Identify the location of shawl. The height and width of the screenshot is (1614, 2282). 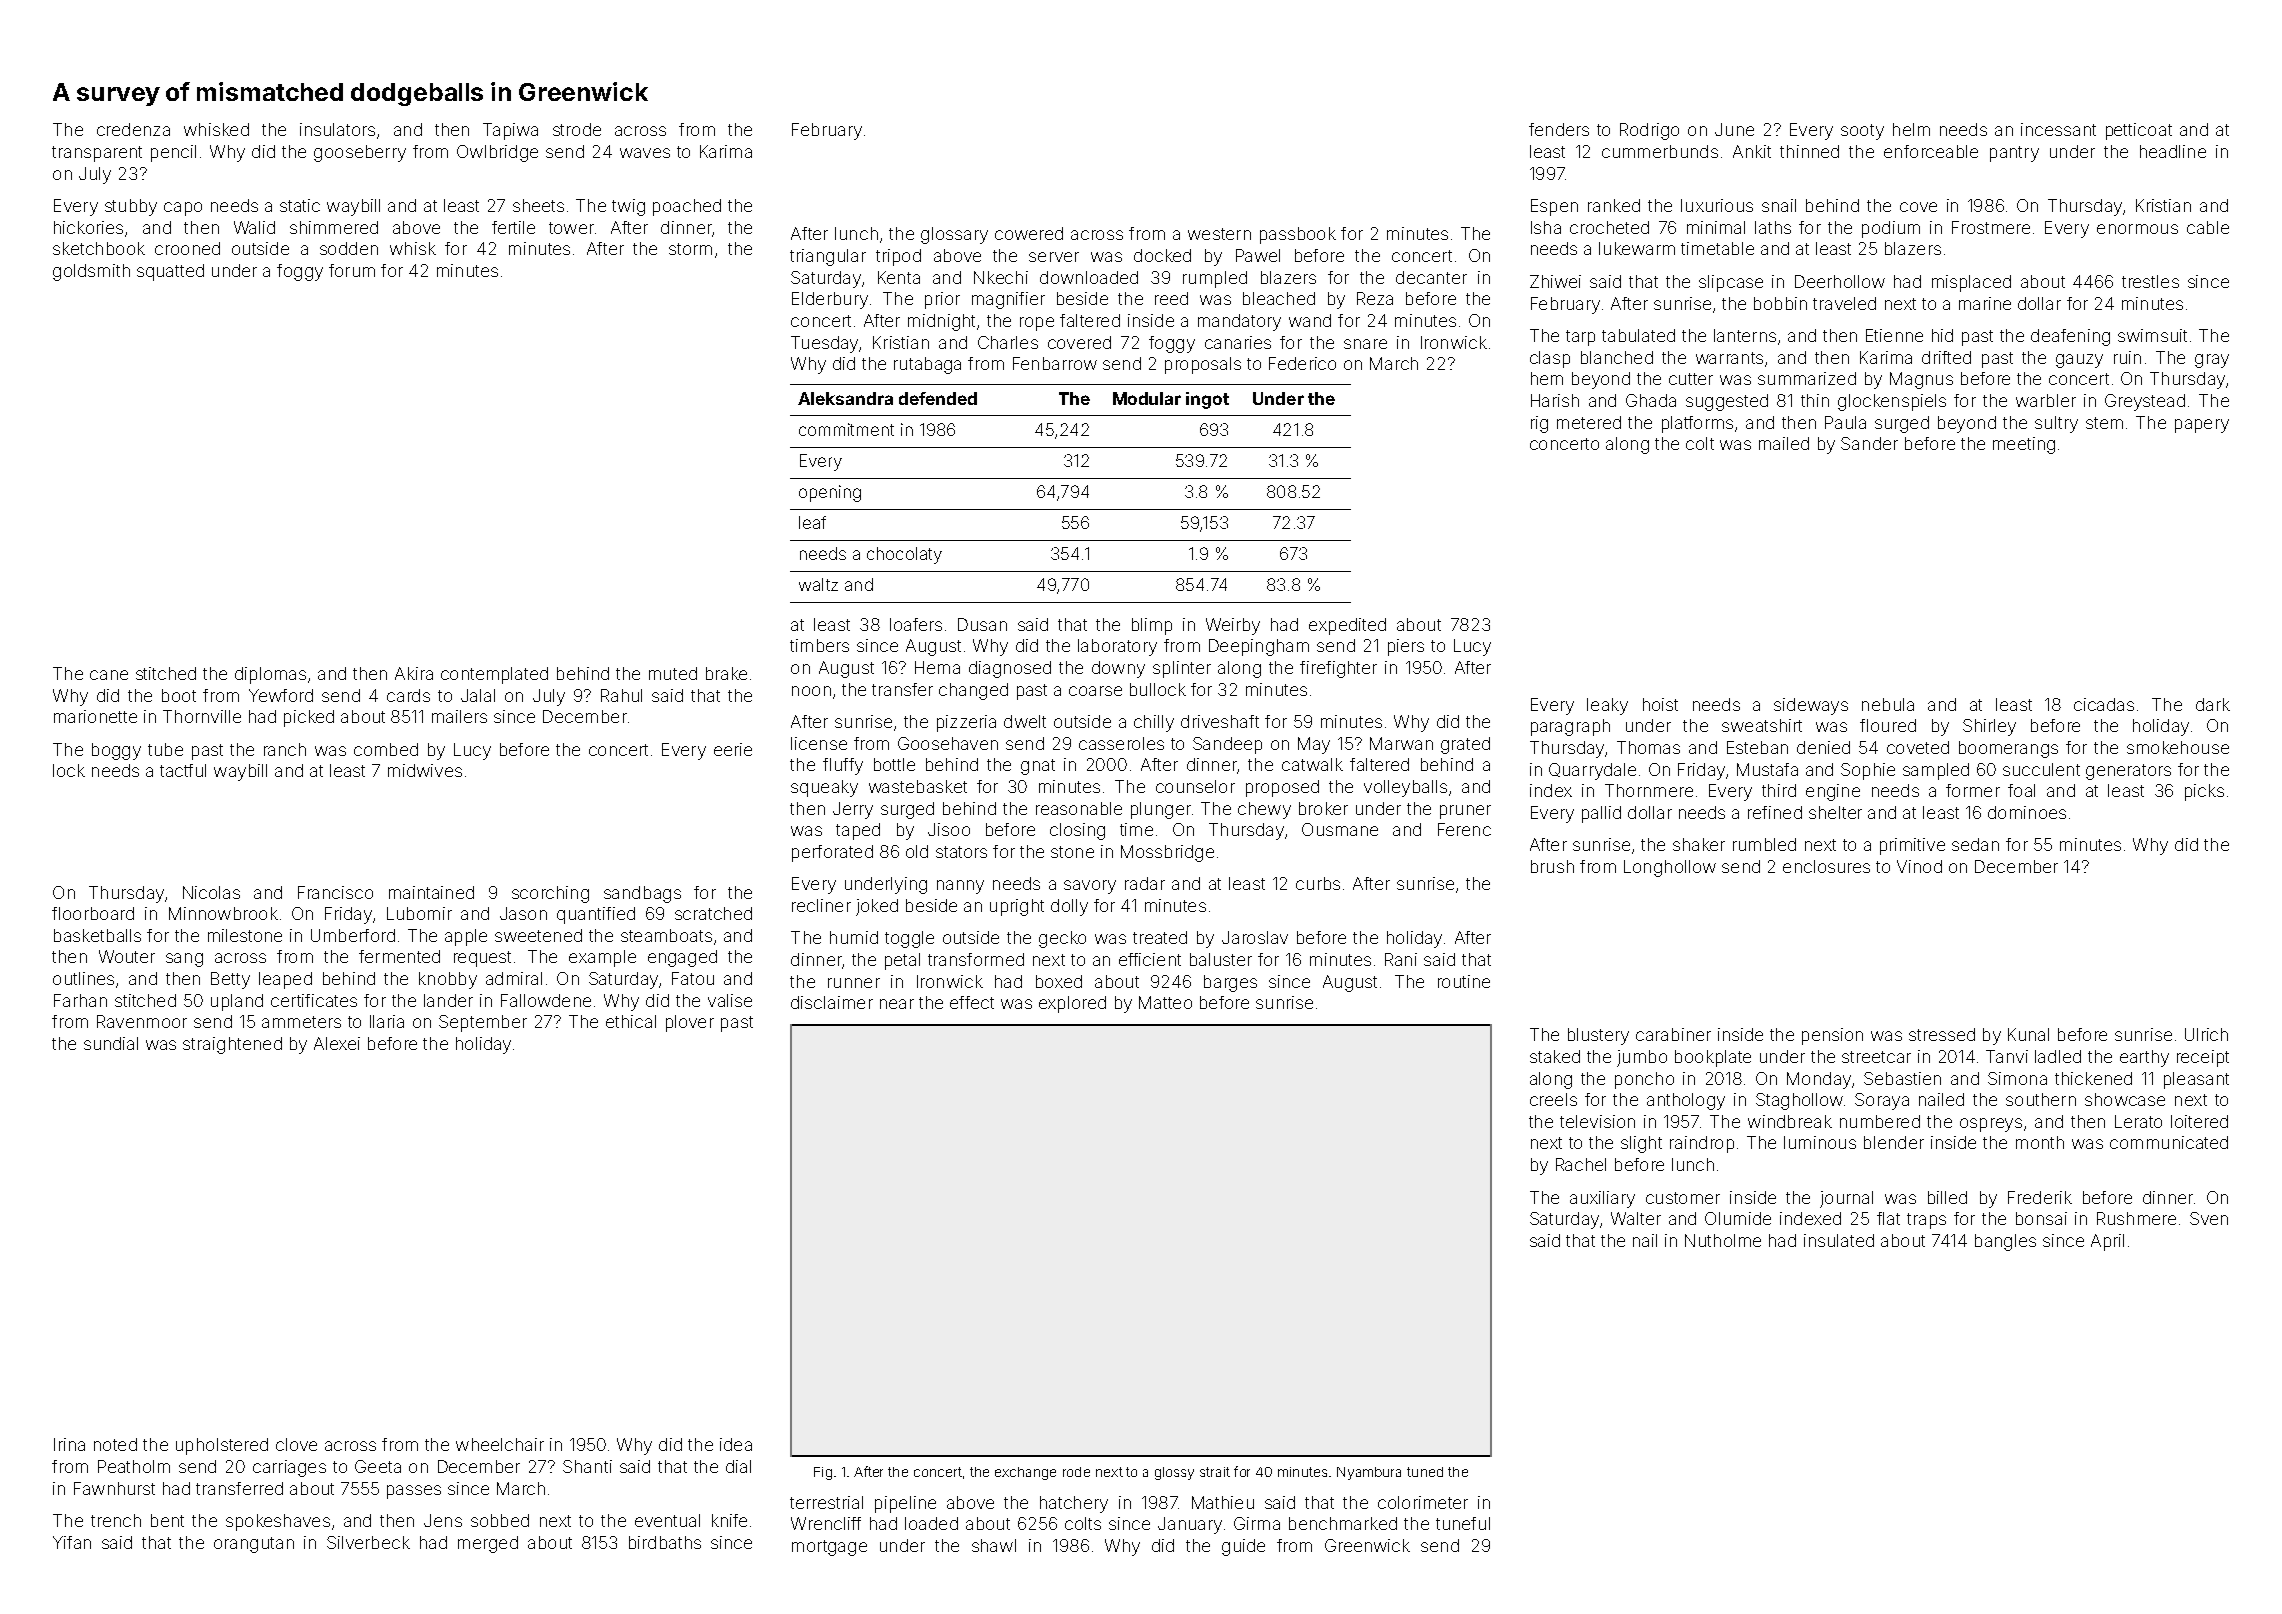
(994, 1545).
